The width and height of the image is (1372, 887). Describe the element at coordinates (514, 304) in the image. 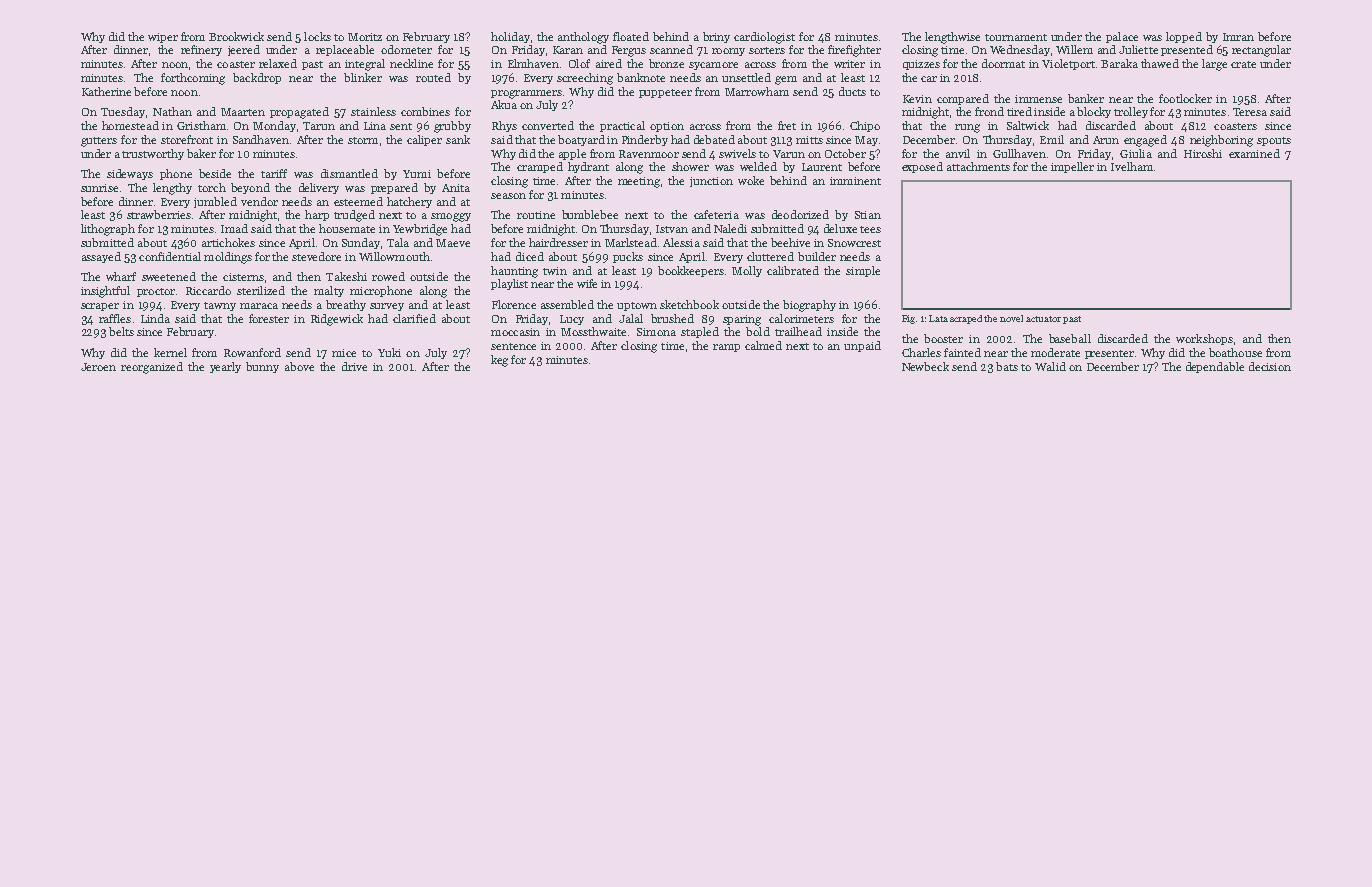

I see `Florence` at that location.
